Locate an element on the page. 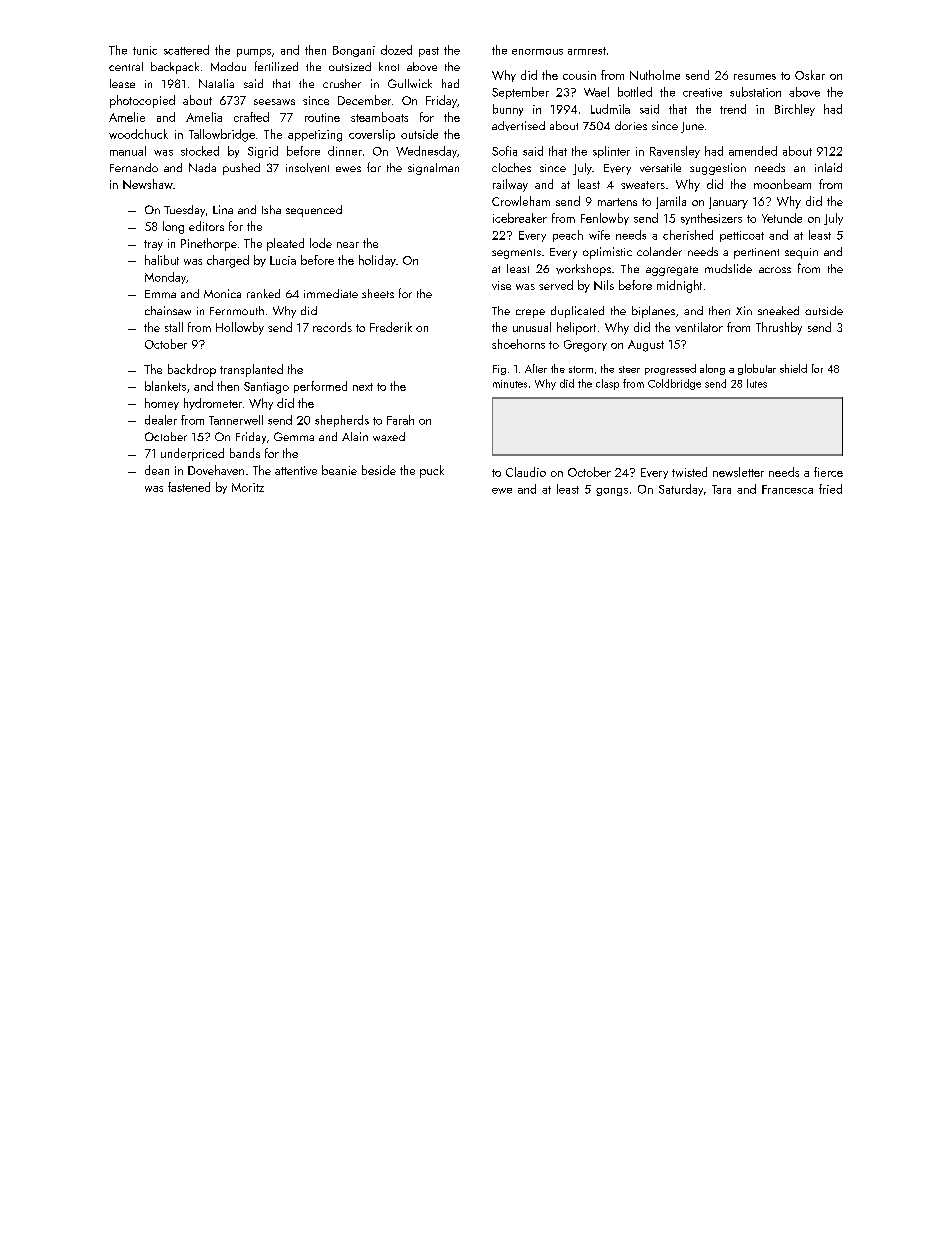 This document has width=952, height=1233. Saturday is located at coordinates (681, 490).
